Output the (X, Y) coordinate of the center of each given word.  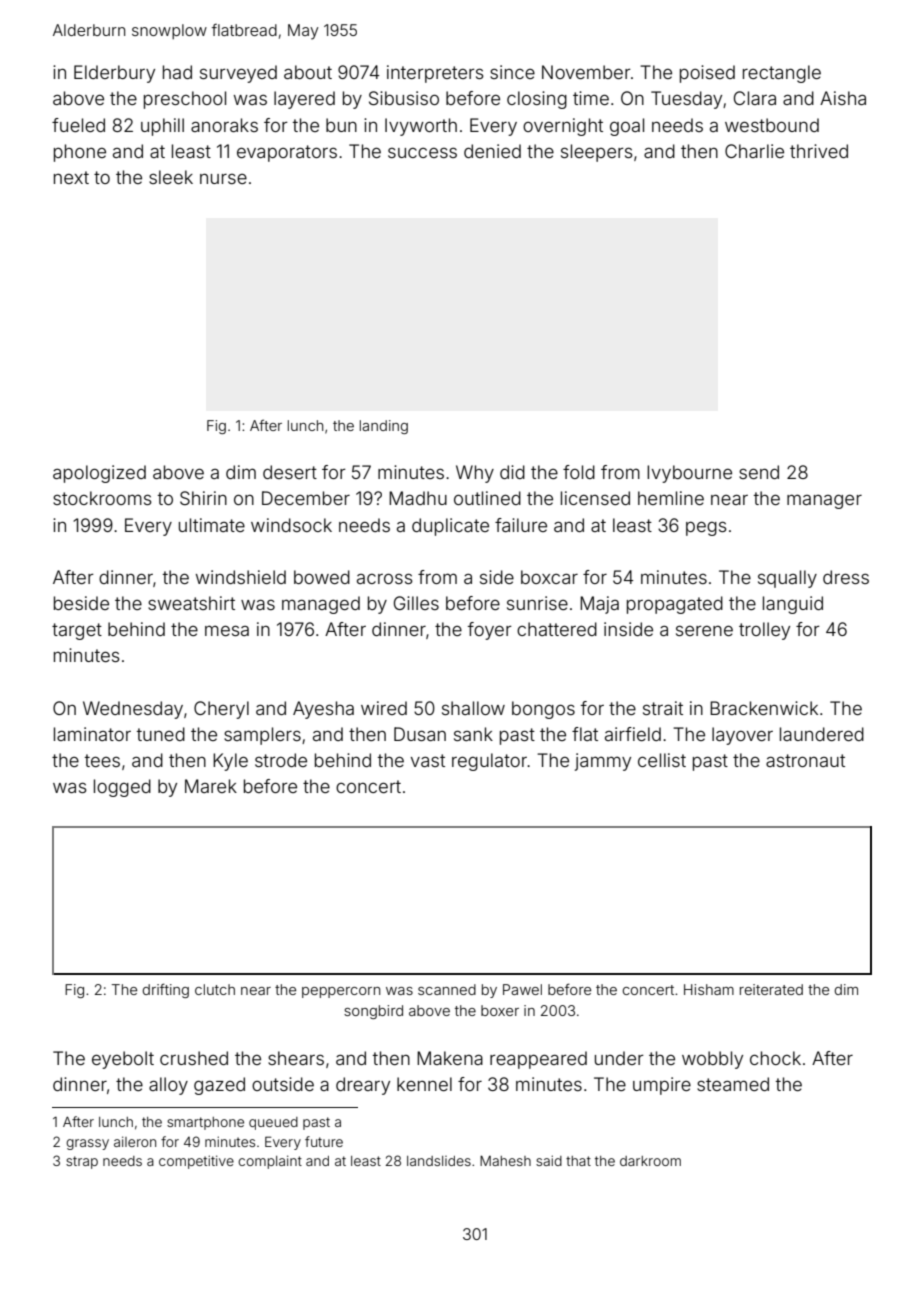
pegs (706, 528)
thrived (819, 151)
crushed (194, 1058)
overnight (563, 127)
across (385, 578)
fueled (78, 125)
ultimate (212, 525)
